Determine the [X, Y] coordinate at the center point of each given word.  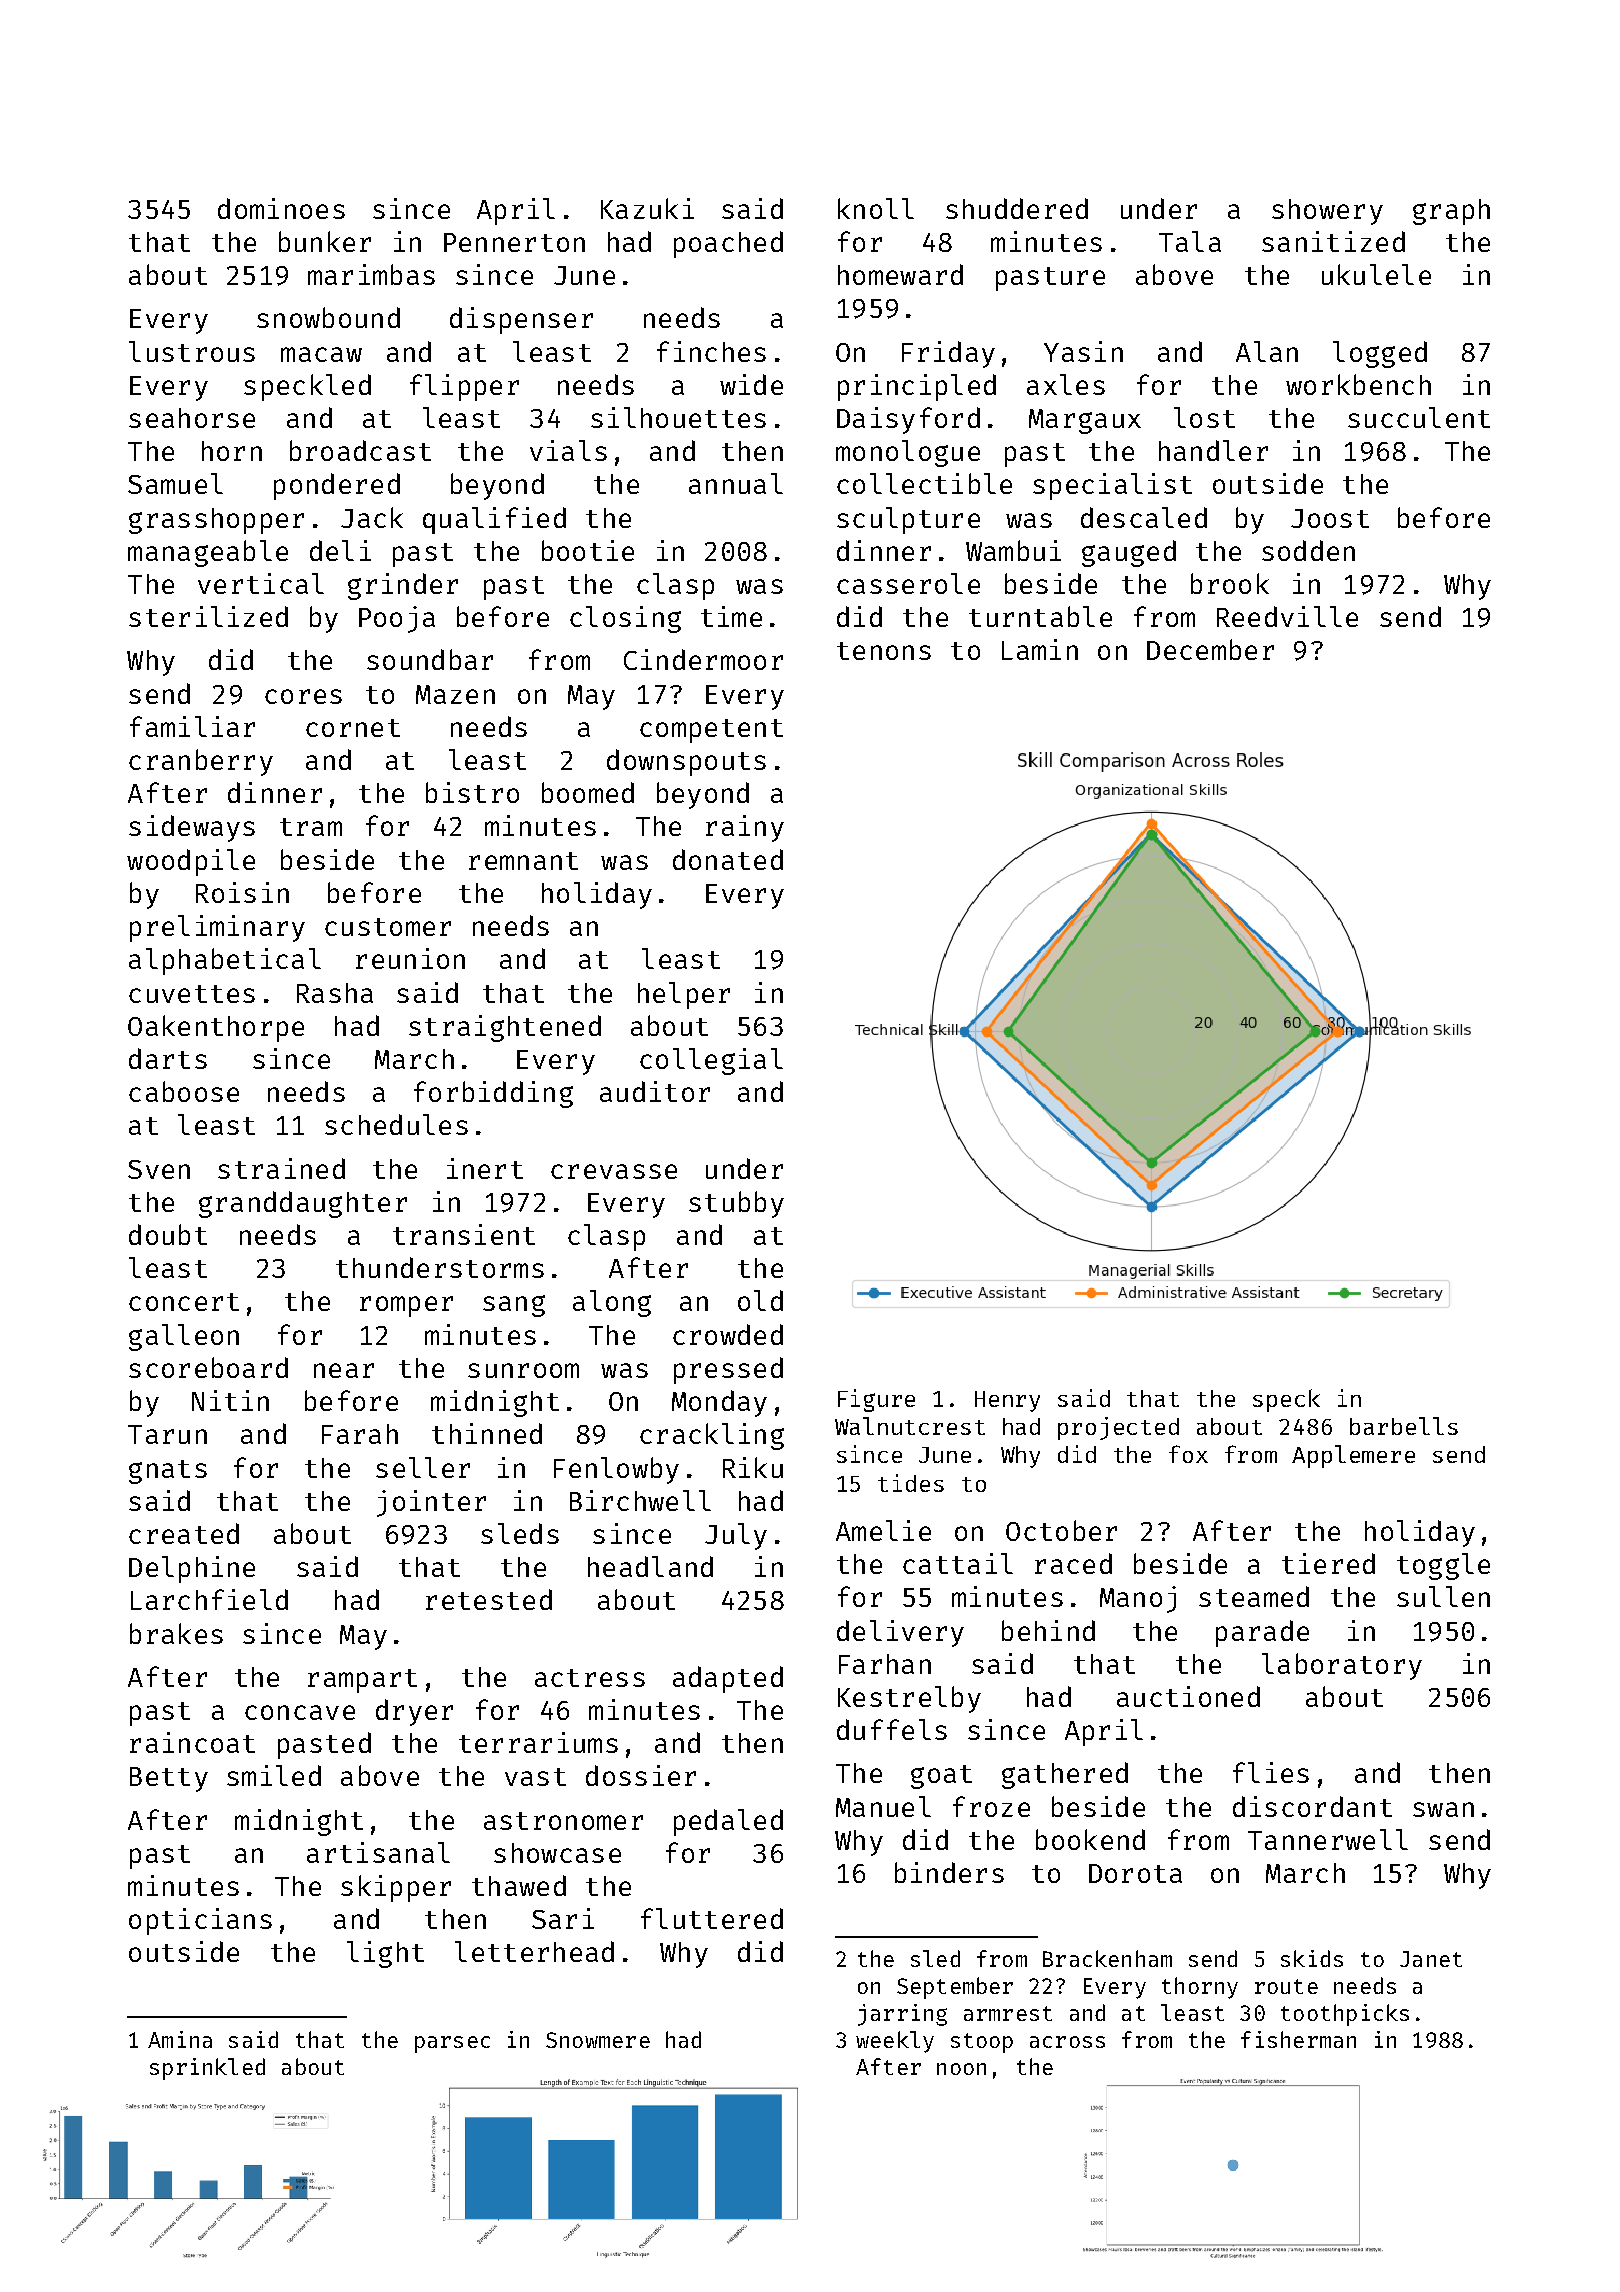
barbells [1404, 1426]
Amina [180, 2039]
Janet [1431, 1959]
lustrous [192, 351]
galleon [184, 1337]
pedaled [728, 1822]
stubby [736, 1204]
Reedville [1287, 616]
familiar [192, 726]
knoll [876, 208]
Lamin [1040, 649]
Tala [1190, 241]
